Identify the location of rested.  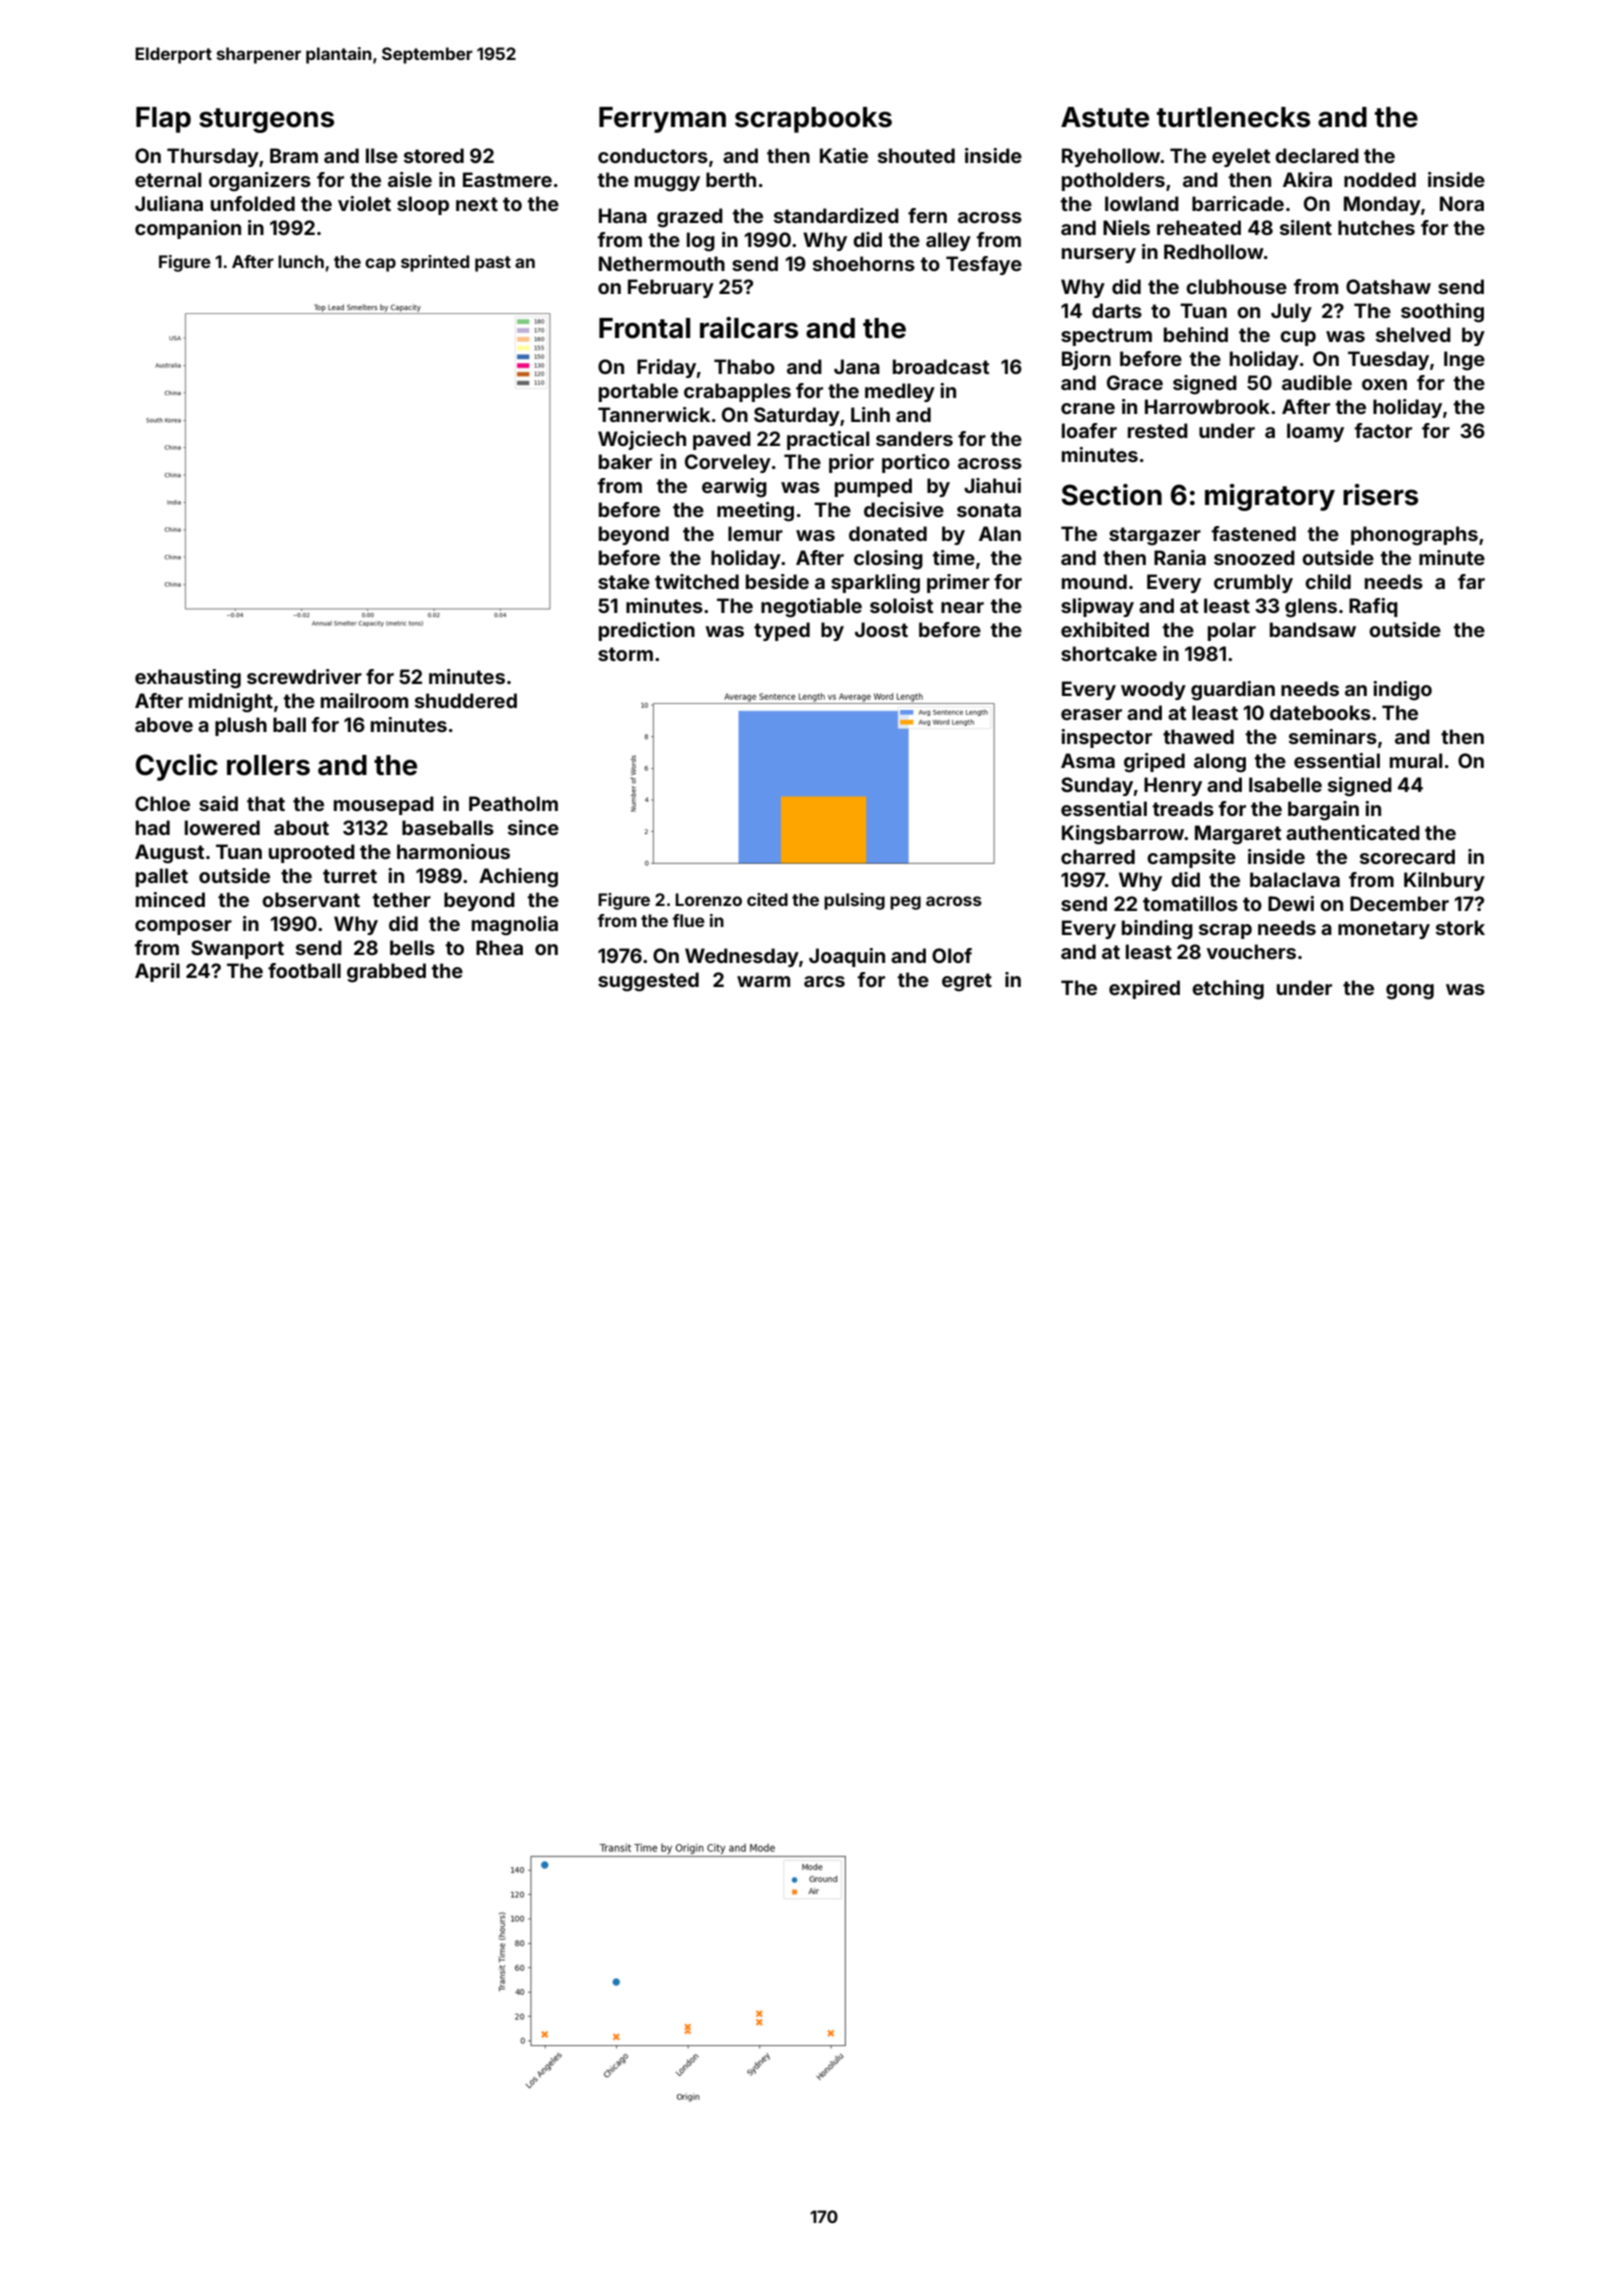
(1158, 430).
